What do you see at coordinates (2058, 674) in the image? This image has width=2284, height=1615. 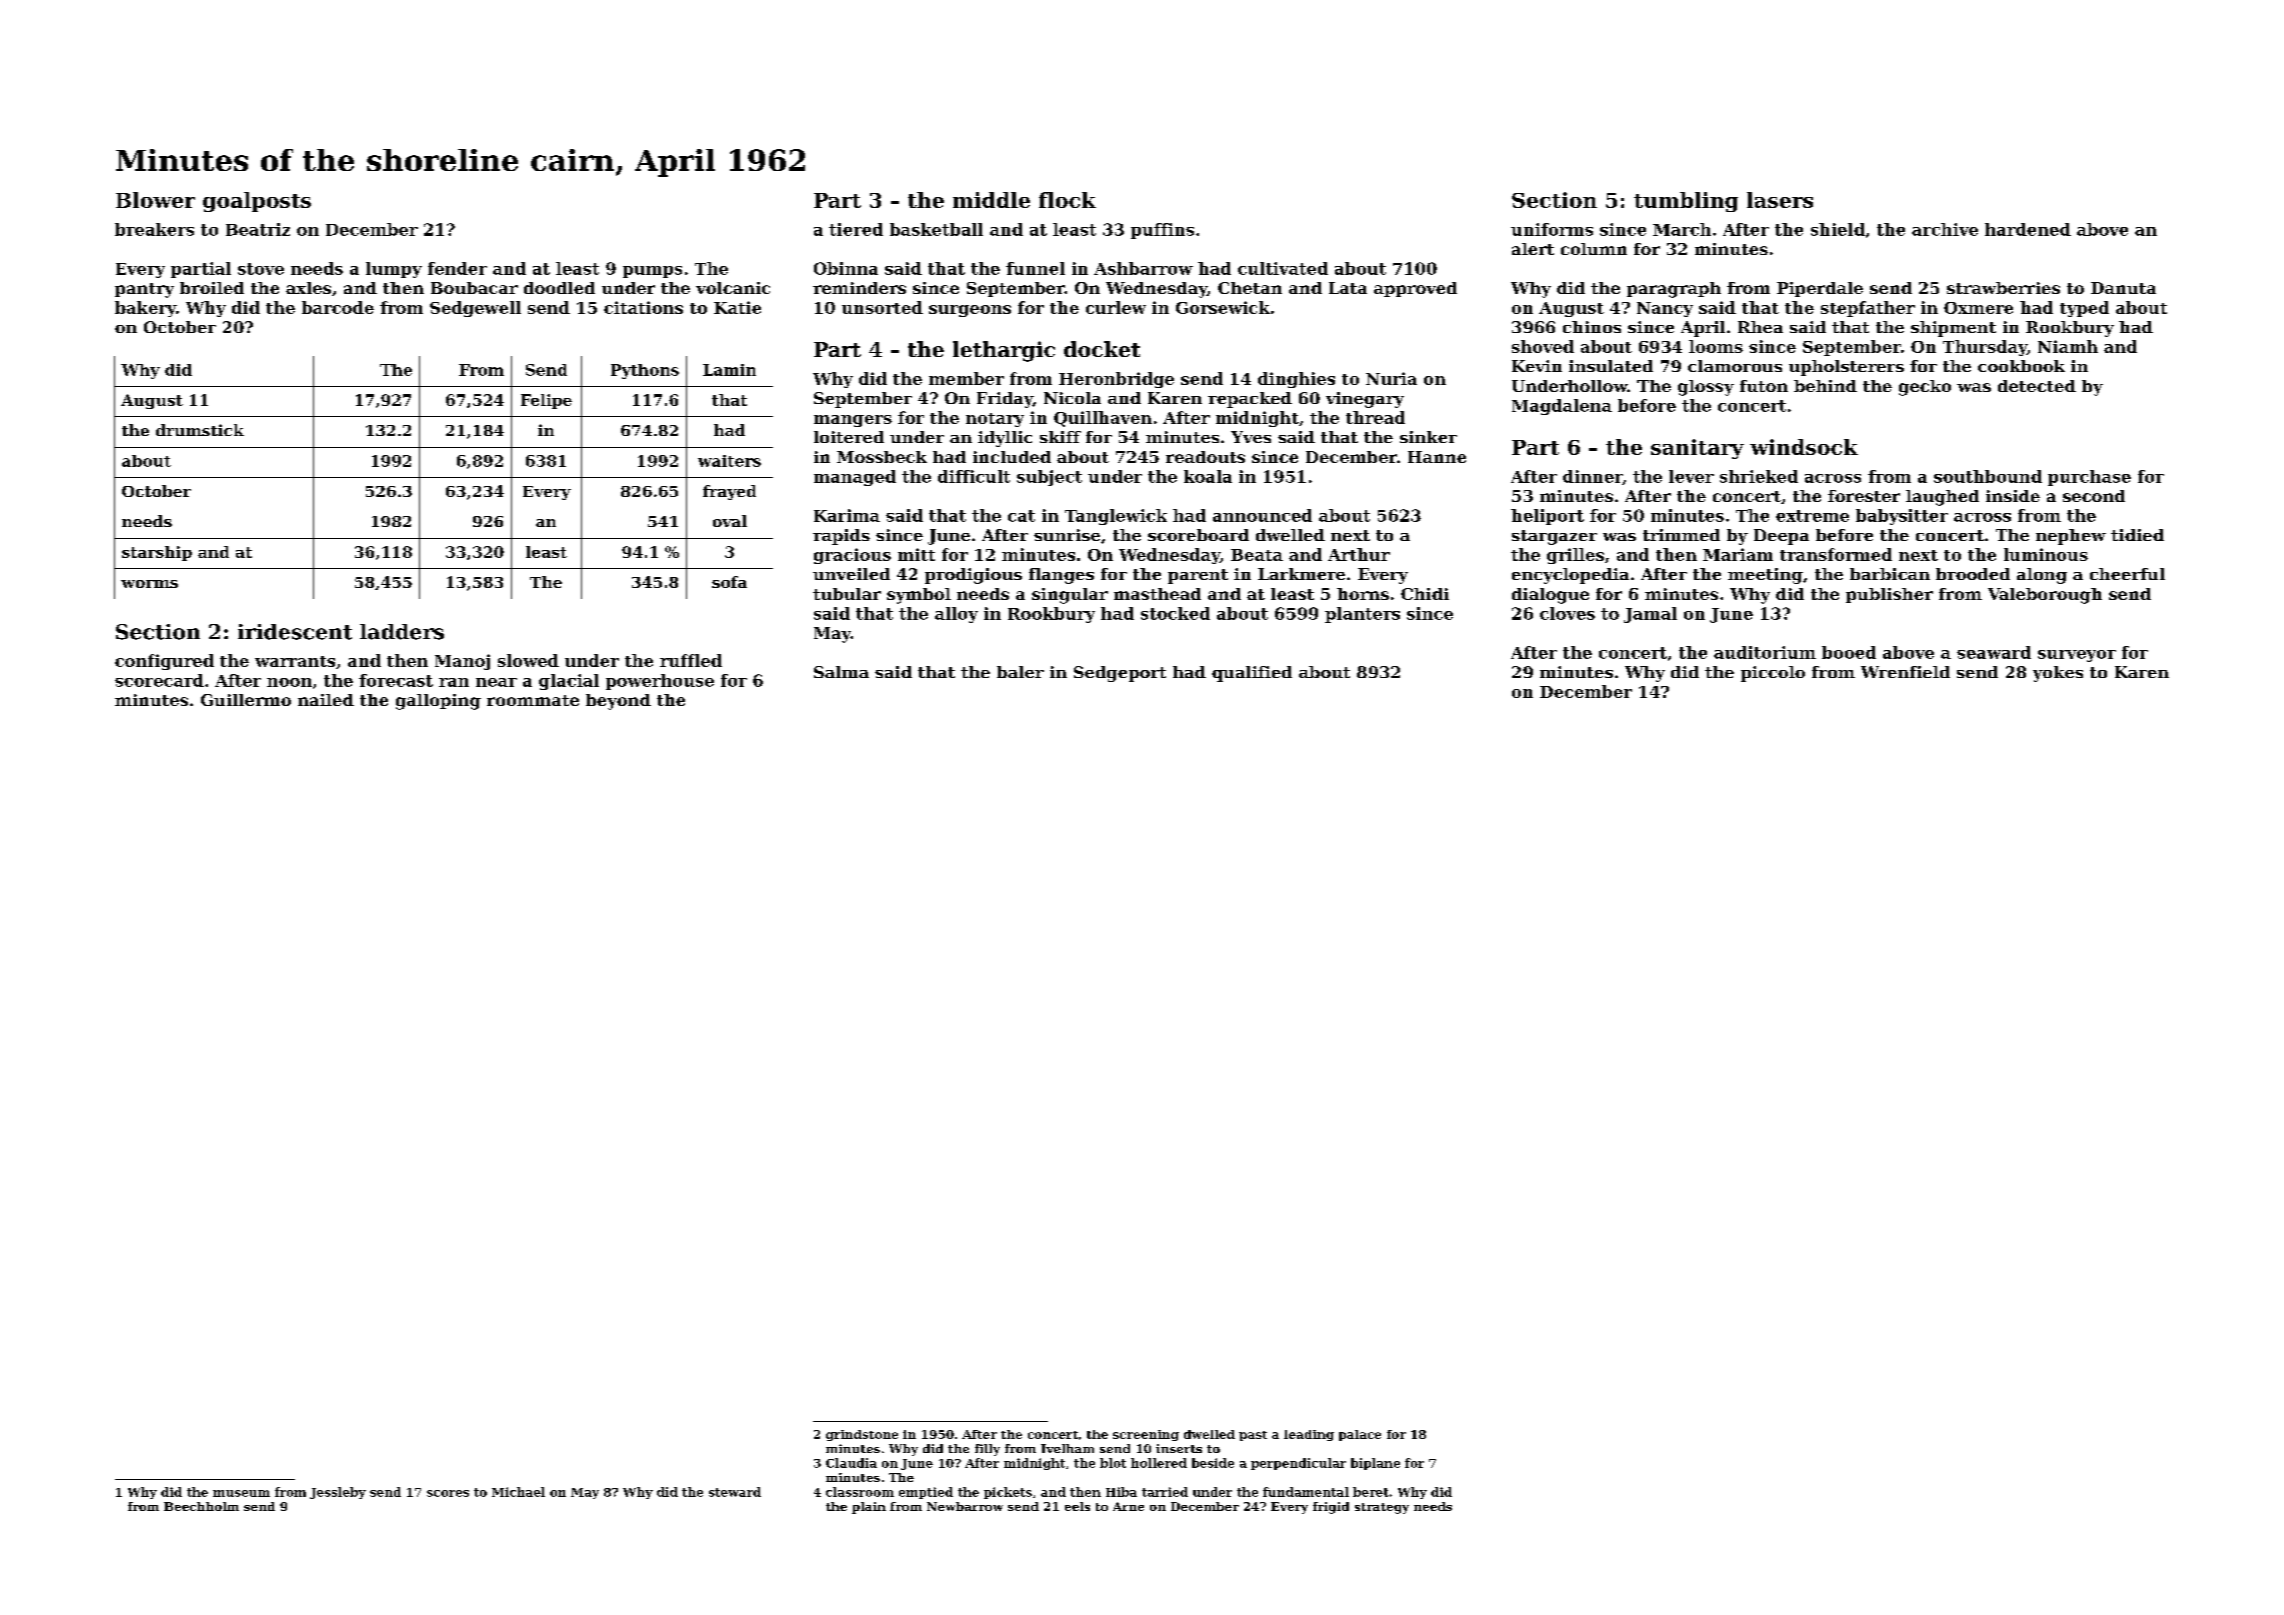 I see `yokes` at bounding box center [2058, 674].
